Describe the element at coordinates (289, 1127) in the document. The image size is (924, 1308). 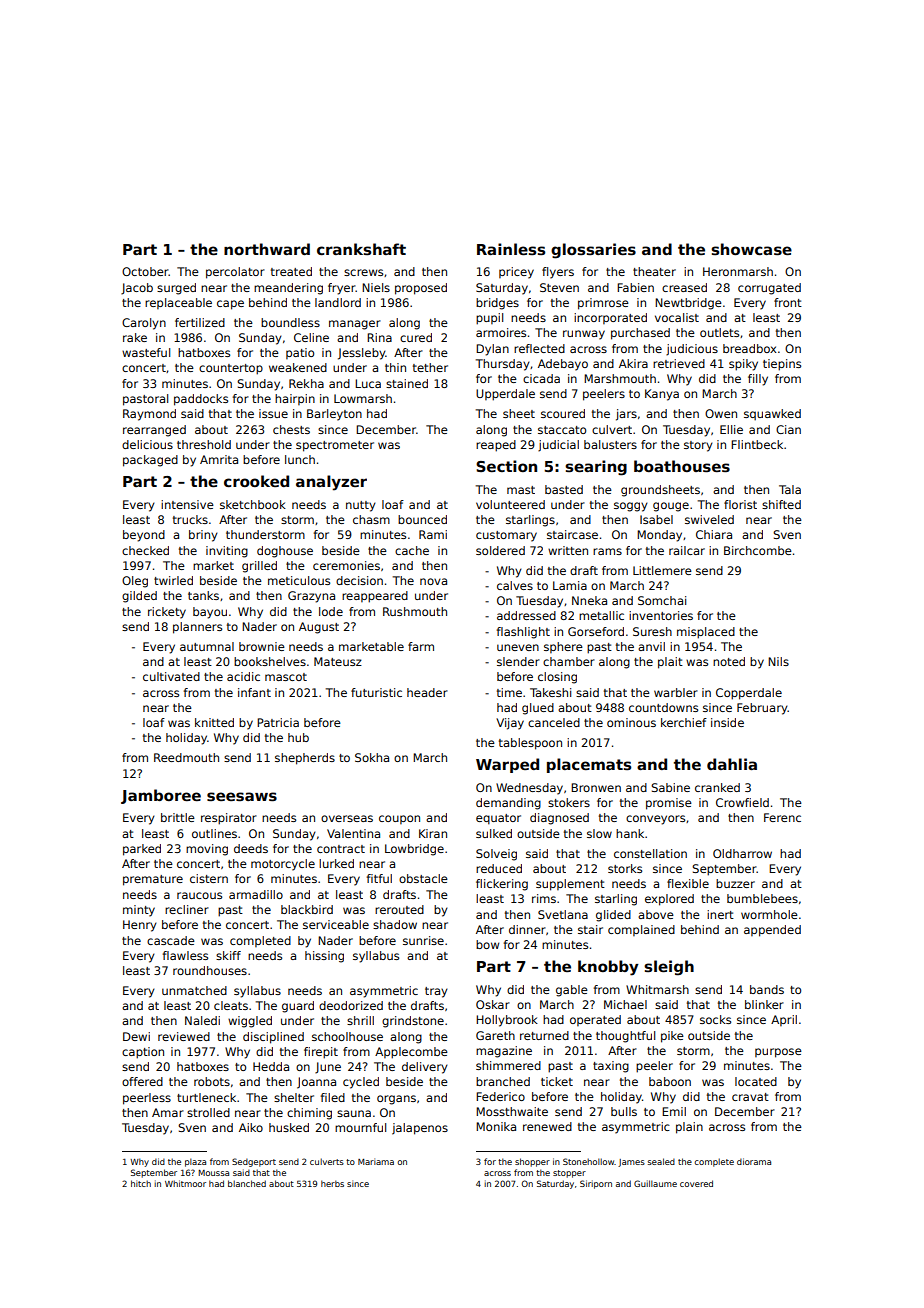
I see `husked` at that location.
